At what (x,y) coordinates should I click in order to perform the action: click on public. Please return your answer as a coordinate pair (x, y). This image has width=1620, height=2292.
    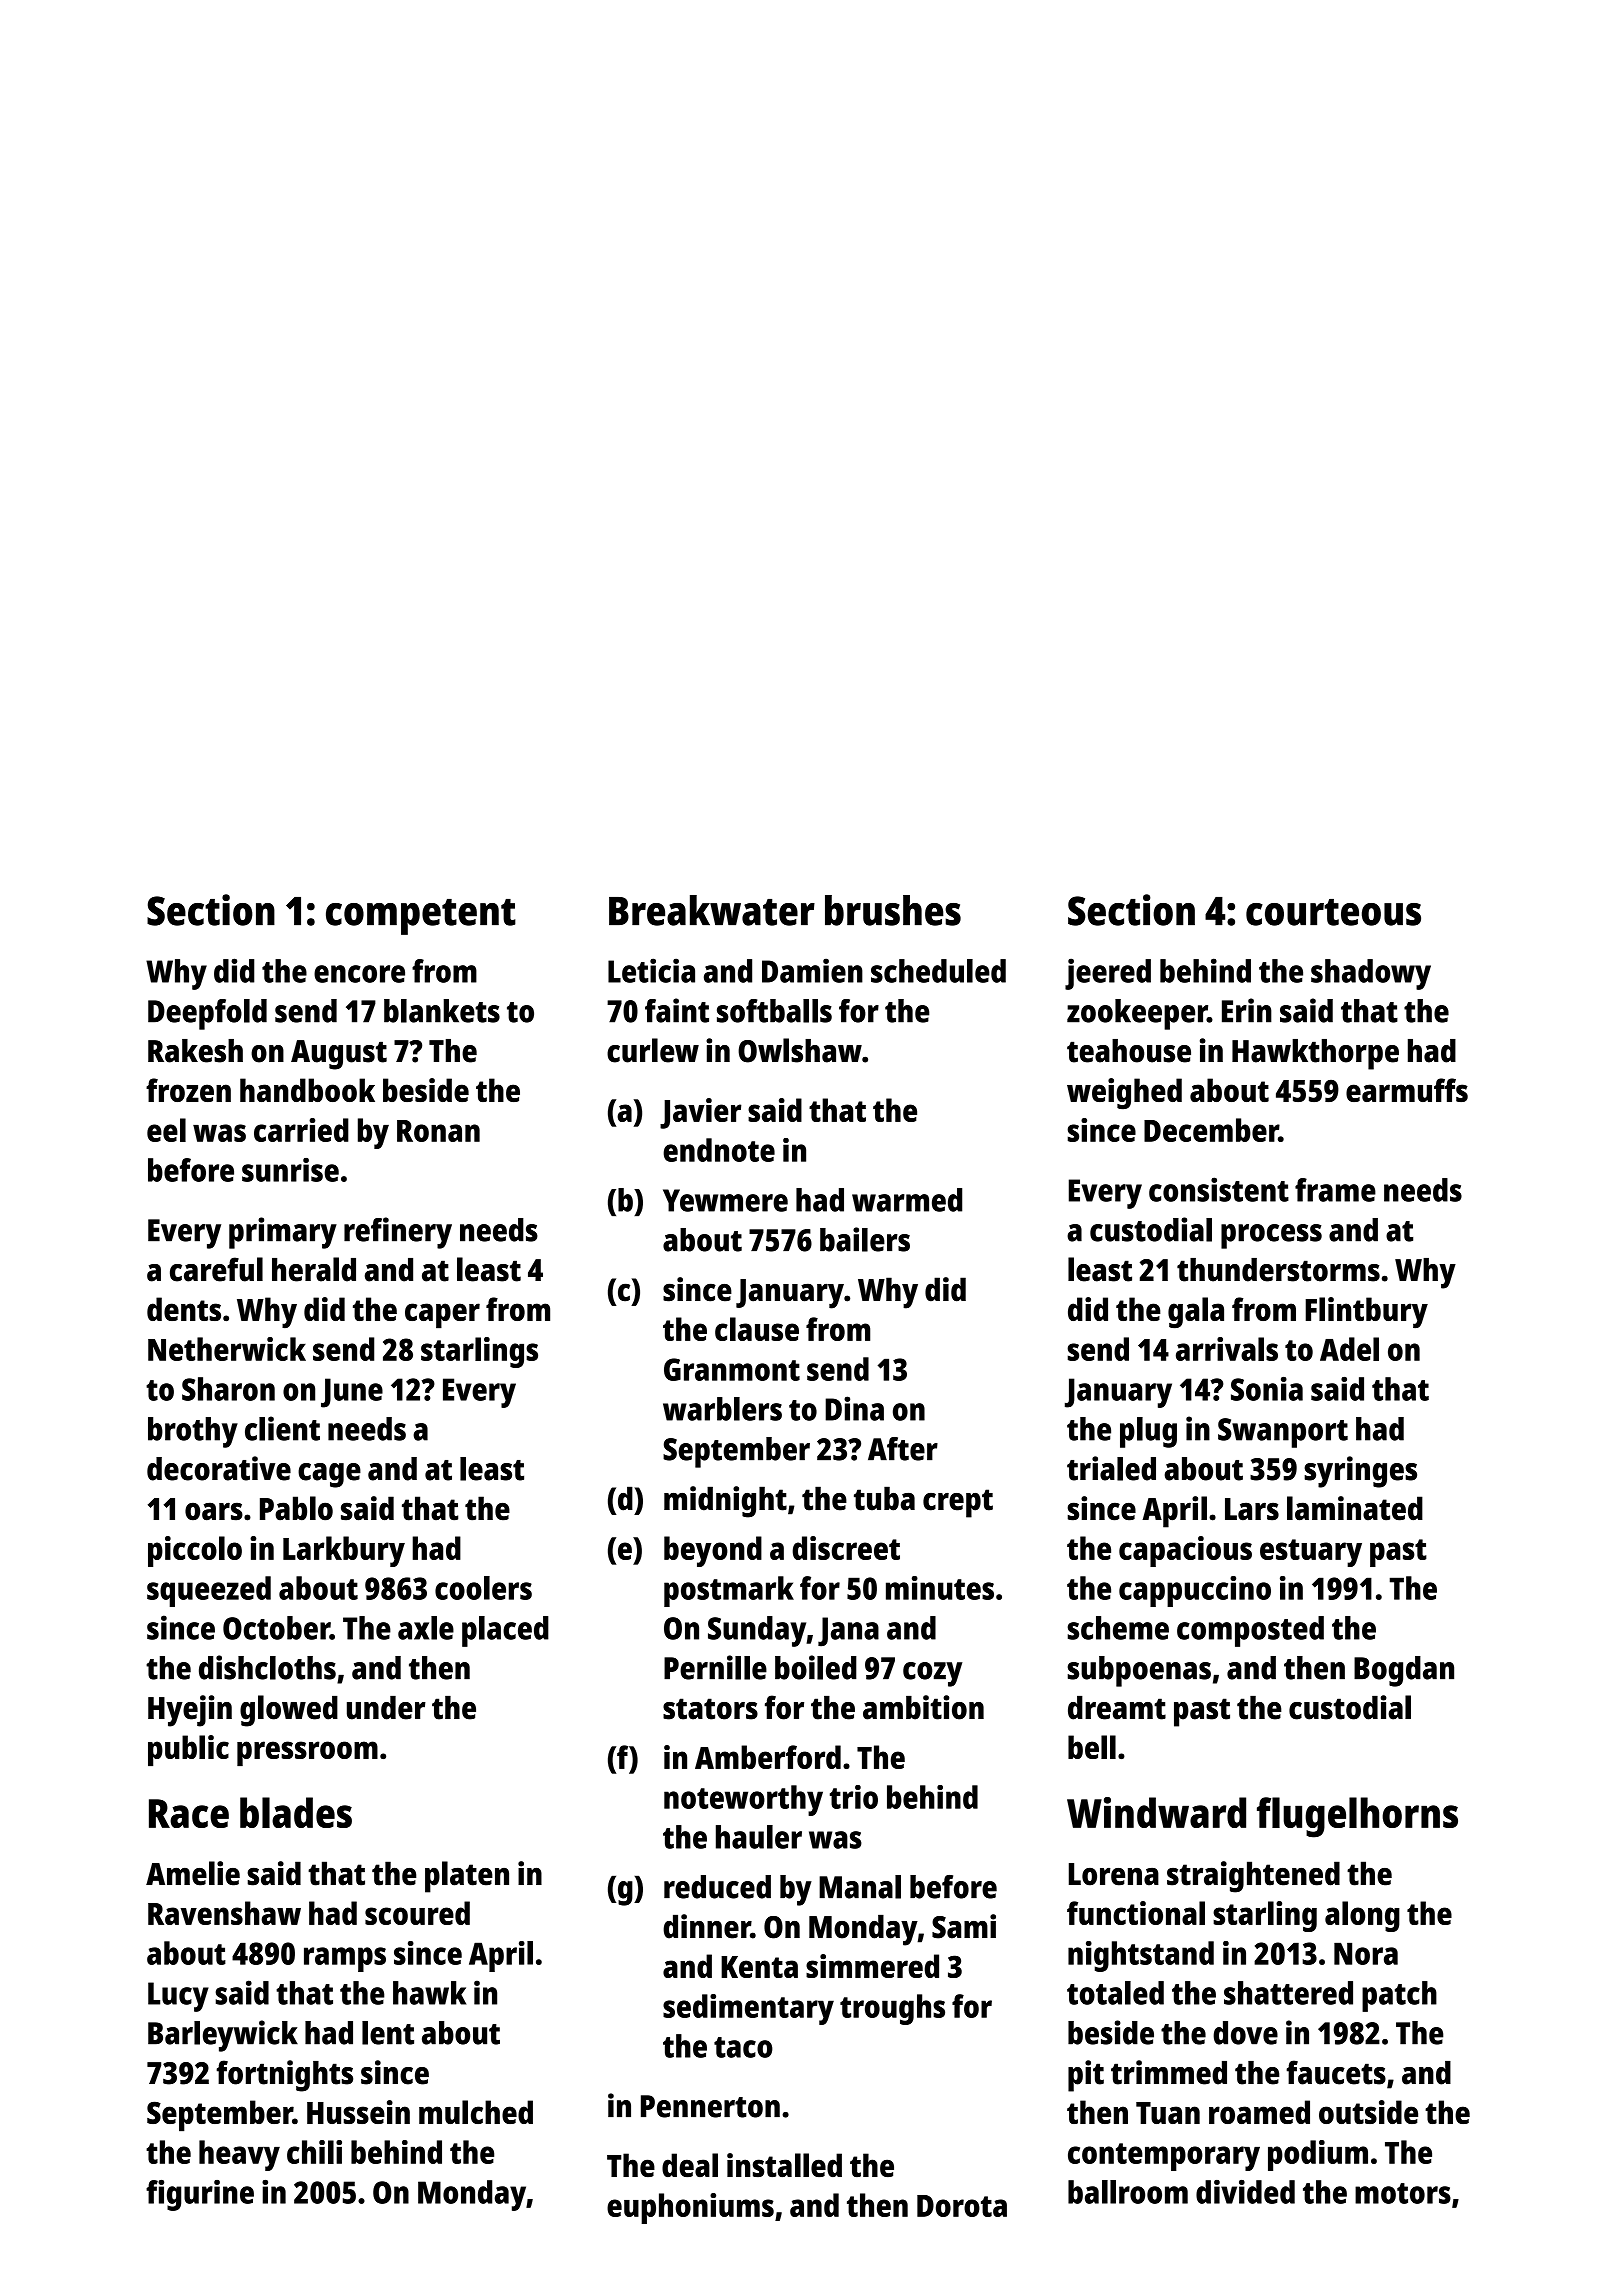
    Looking at the image, I should click on (188, 1750).
